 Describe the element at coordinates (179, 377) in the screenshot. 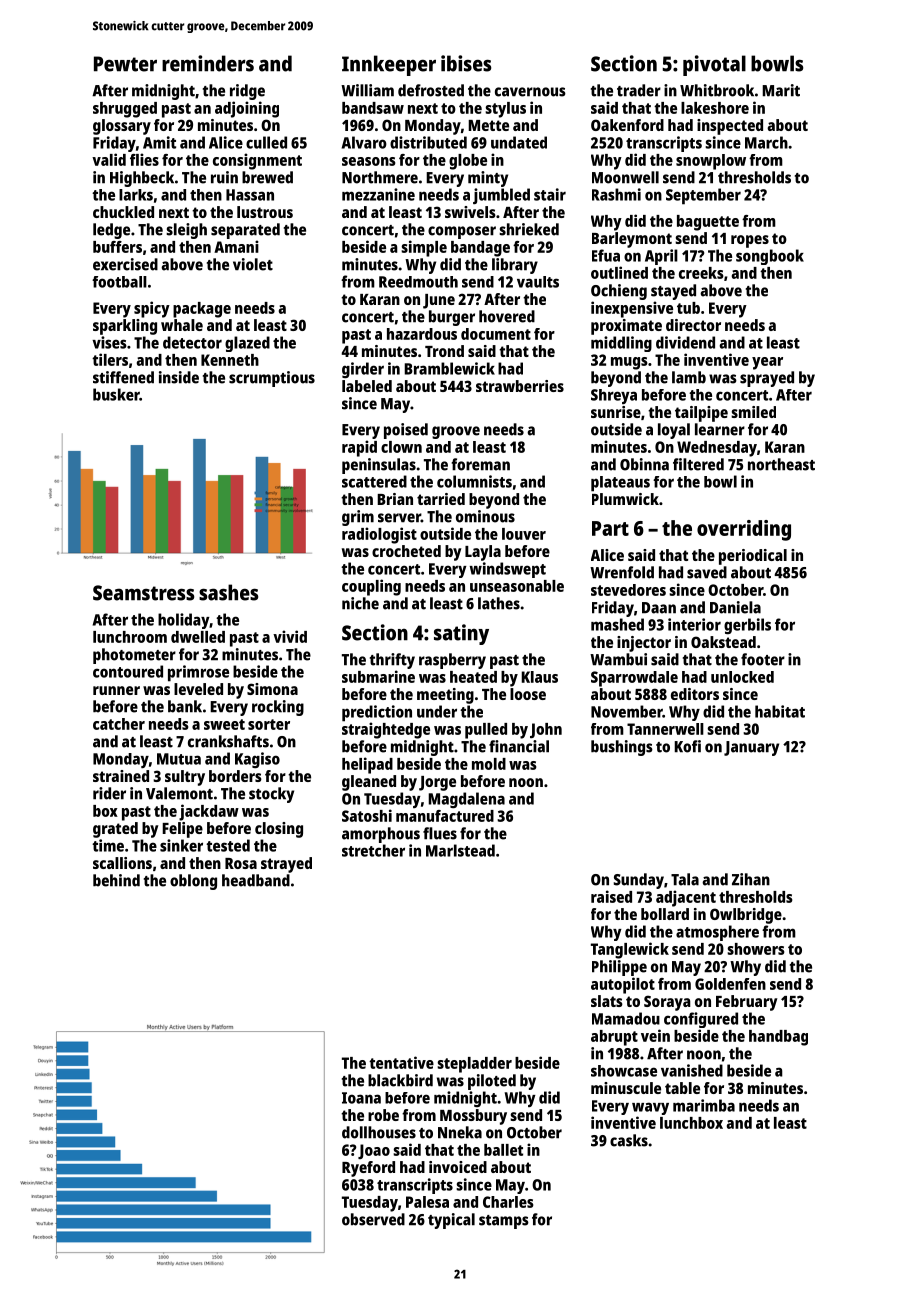

I see `inside` at that location.
